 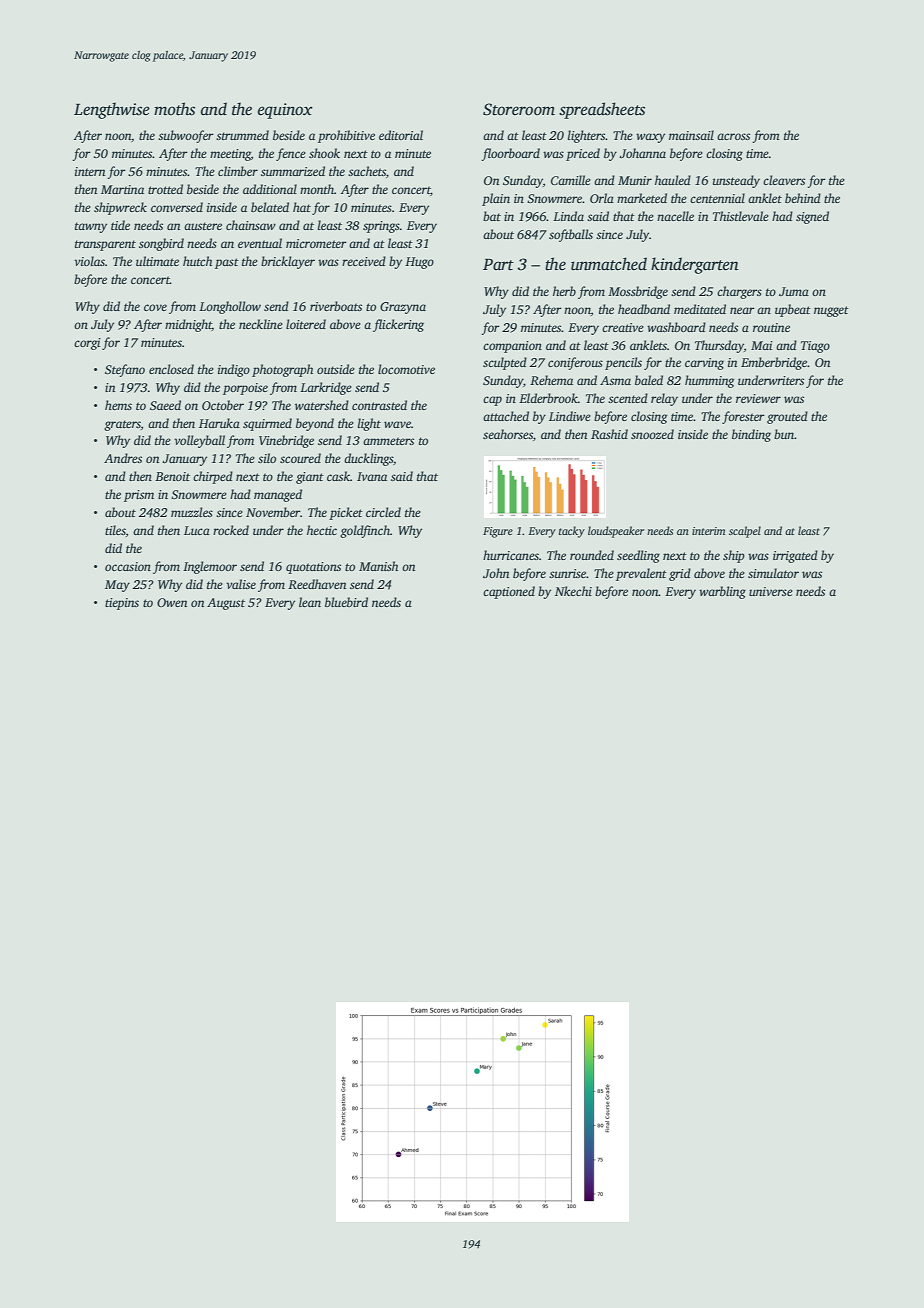 I want to click on occasion, so click(x=128, y=566).
